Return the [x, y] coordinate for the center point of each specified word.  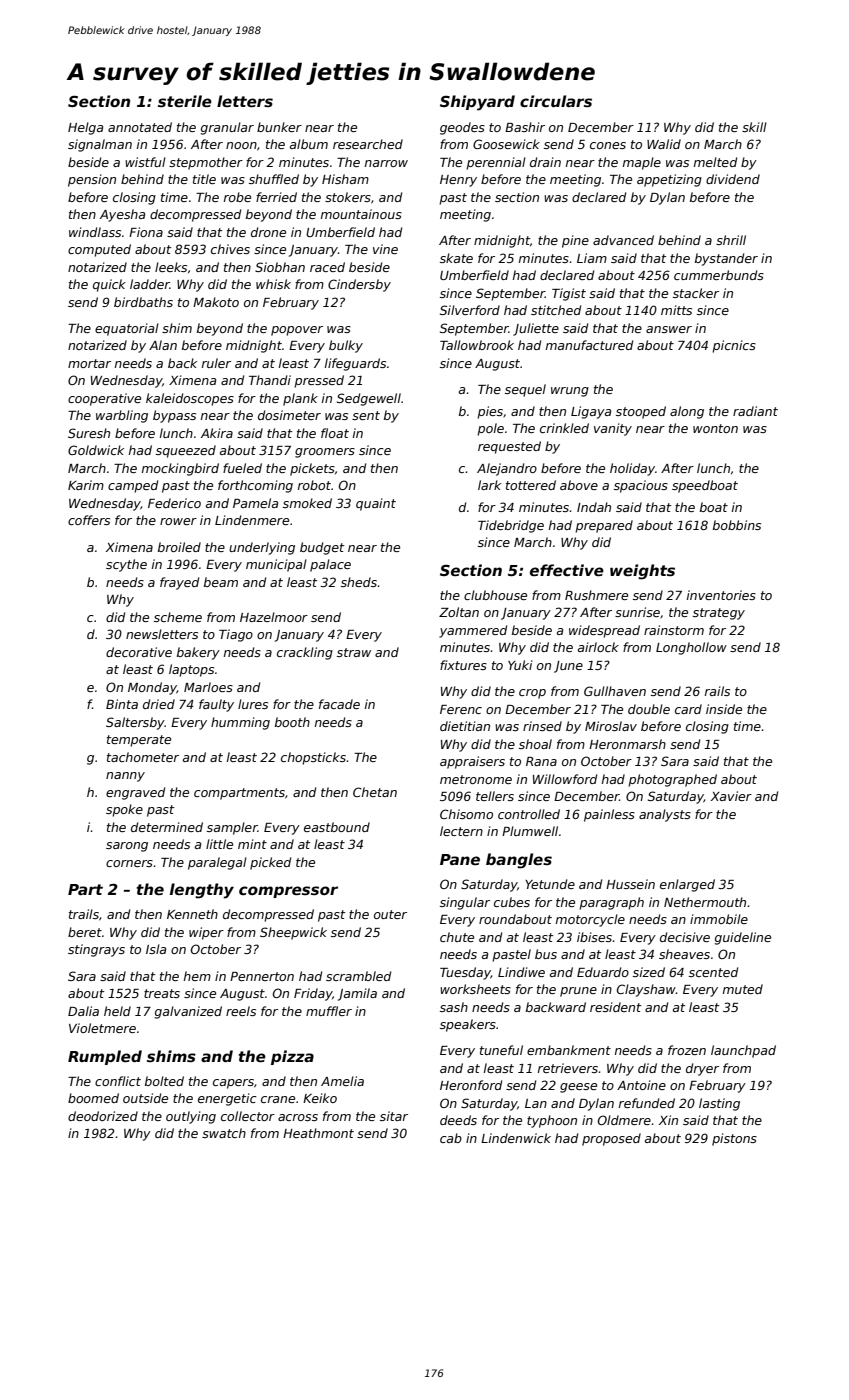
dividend [733, 179]
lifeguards [355, 364]
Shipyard [477, 103]
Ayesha [122, 215]
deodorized [103, 1116]
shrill [731, 240]
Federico [174, 503]
